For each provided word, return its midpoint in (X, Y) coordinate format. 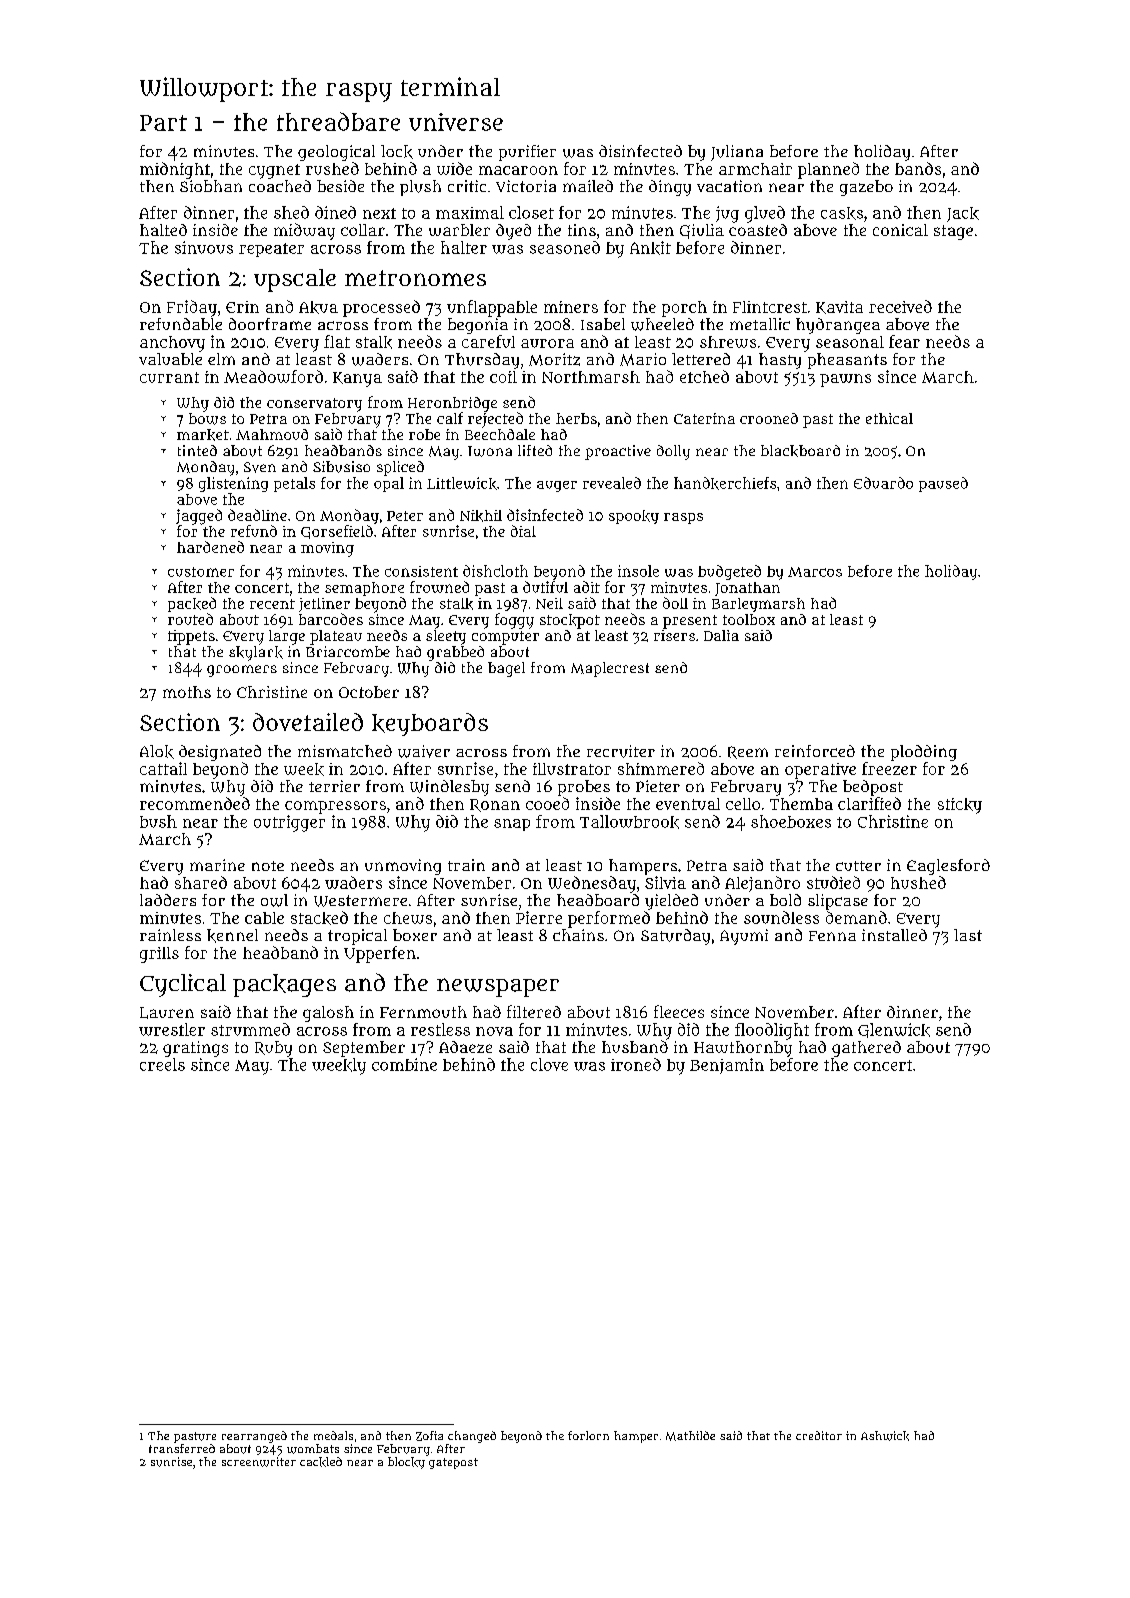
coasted (758, 230)
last (968, 935)
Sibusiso (341, 467)
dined (335, 212)
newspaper (498, 987)
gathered (866, 1049)
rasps (683, 518)
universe (456, 122)
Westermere (360, 901)
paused (943, 484)
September (364, 1049)
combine (404, 1064)
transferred (182, 1448)
